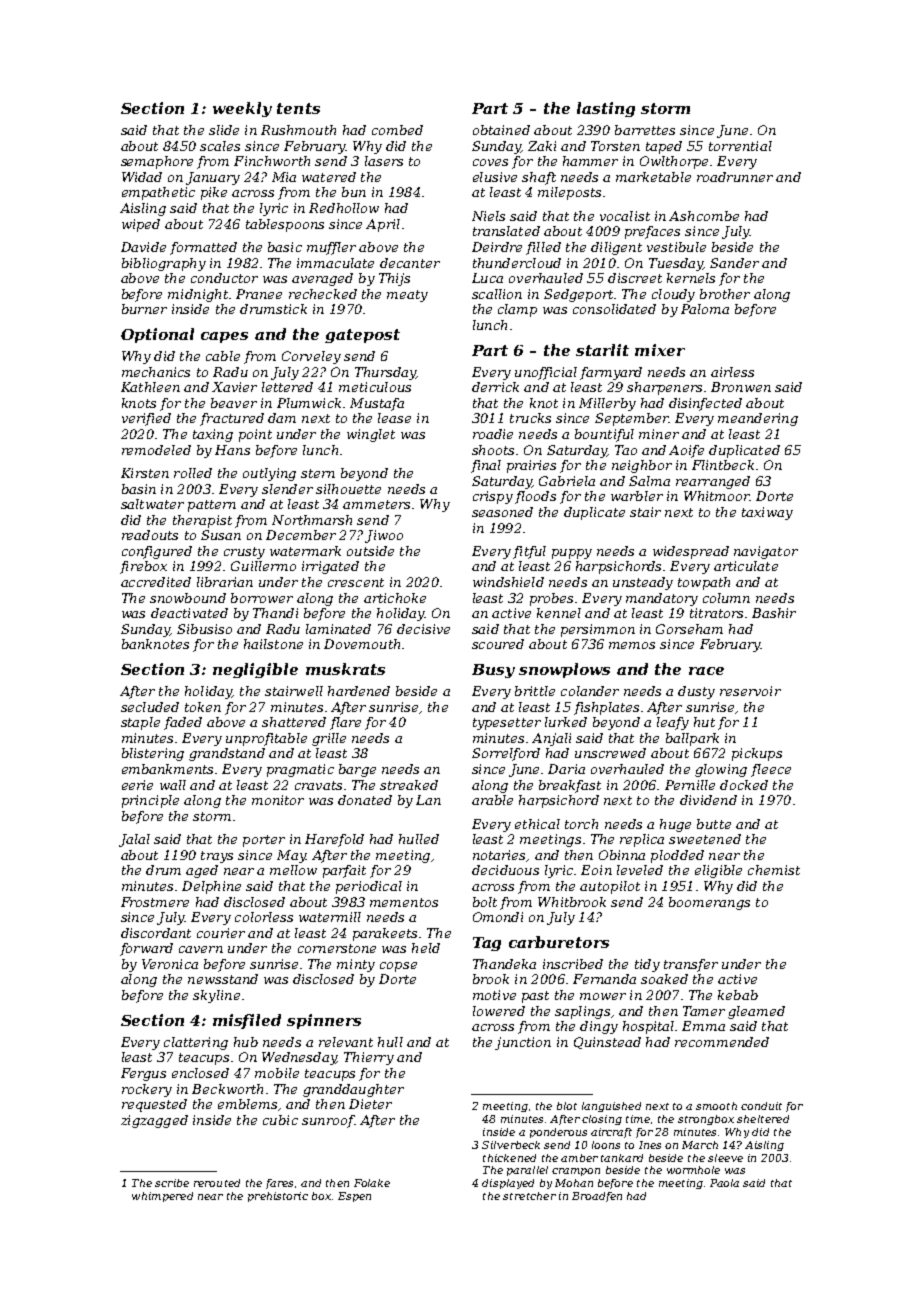  I want to click on Thierry, so click(369, 1058).
